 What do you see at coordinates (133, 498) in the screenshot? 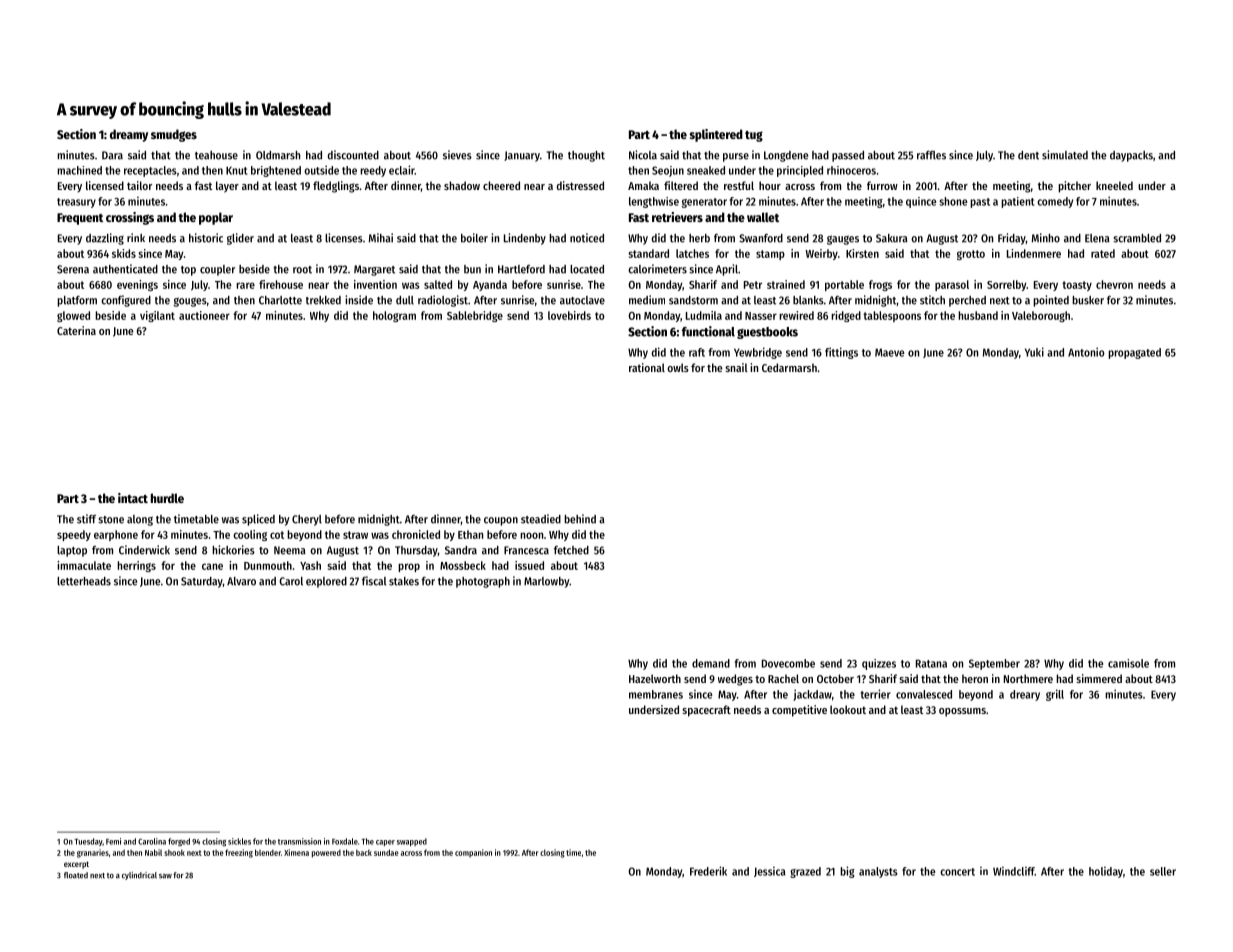
I see `intact` at bounding box center [133, 498].
